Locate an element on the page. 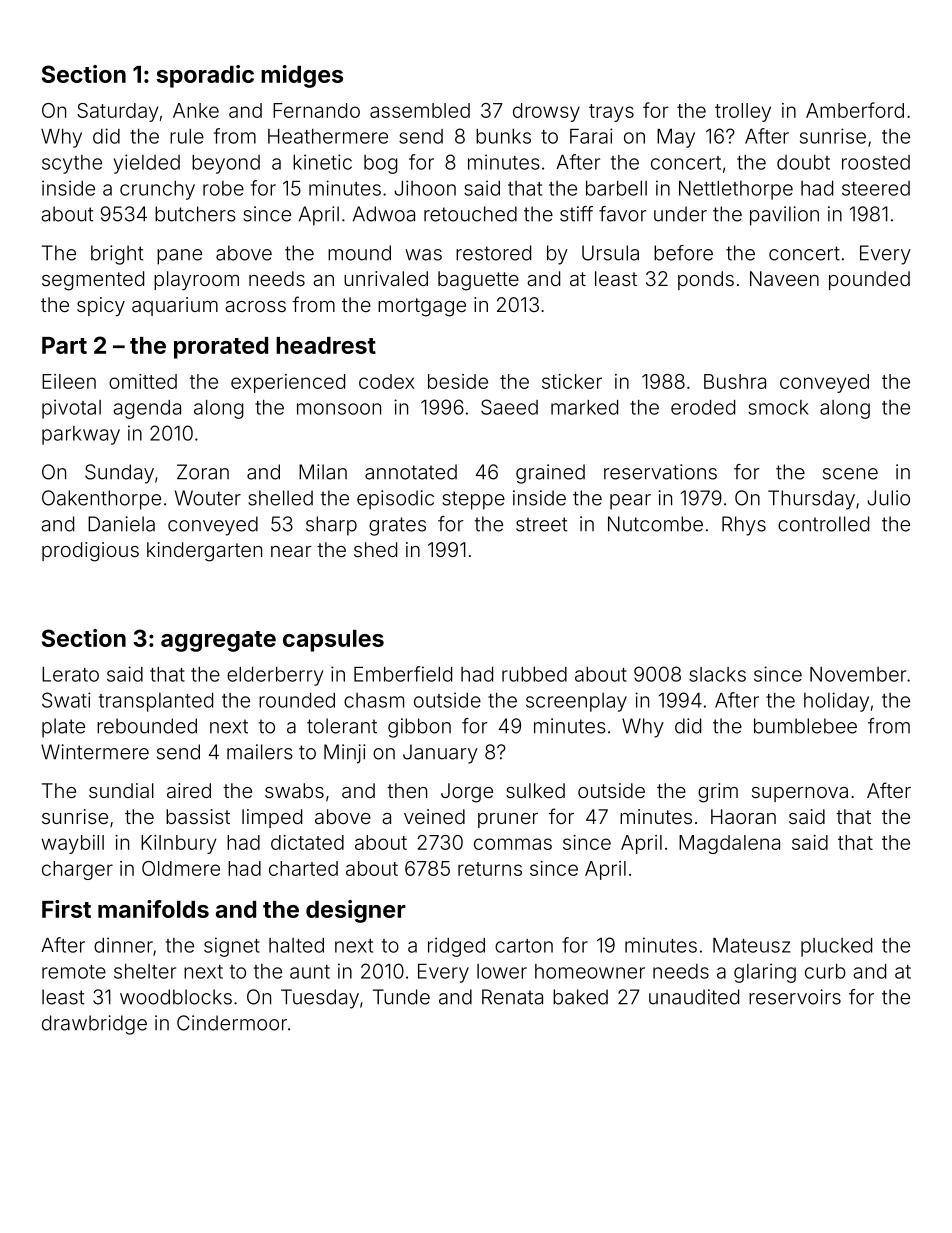  scene is located at coordinates (850, 474).
